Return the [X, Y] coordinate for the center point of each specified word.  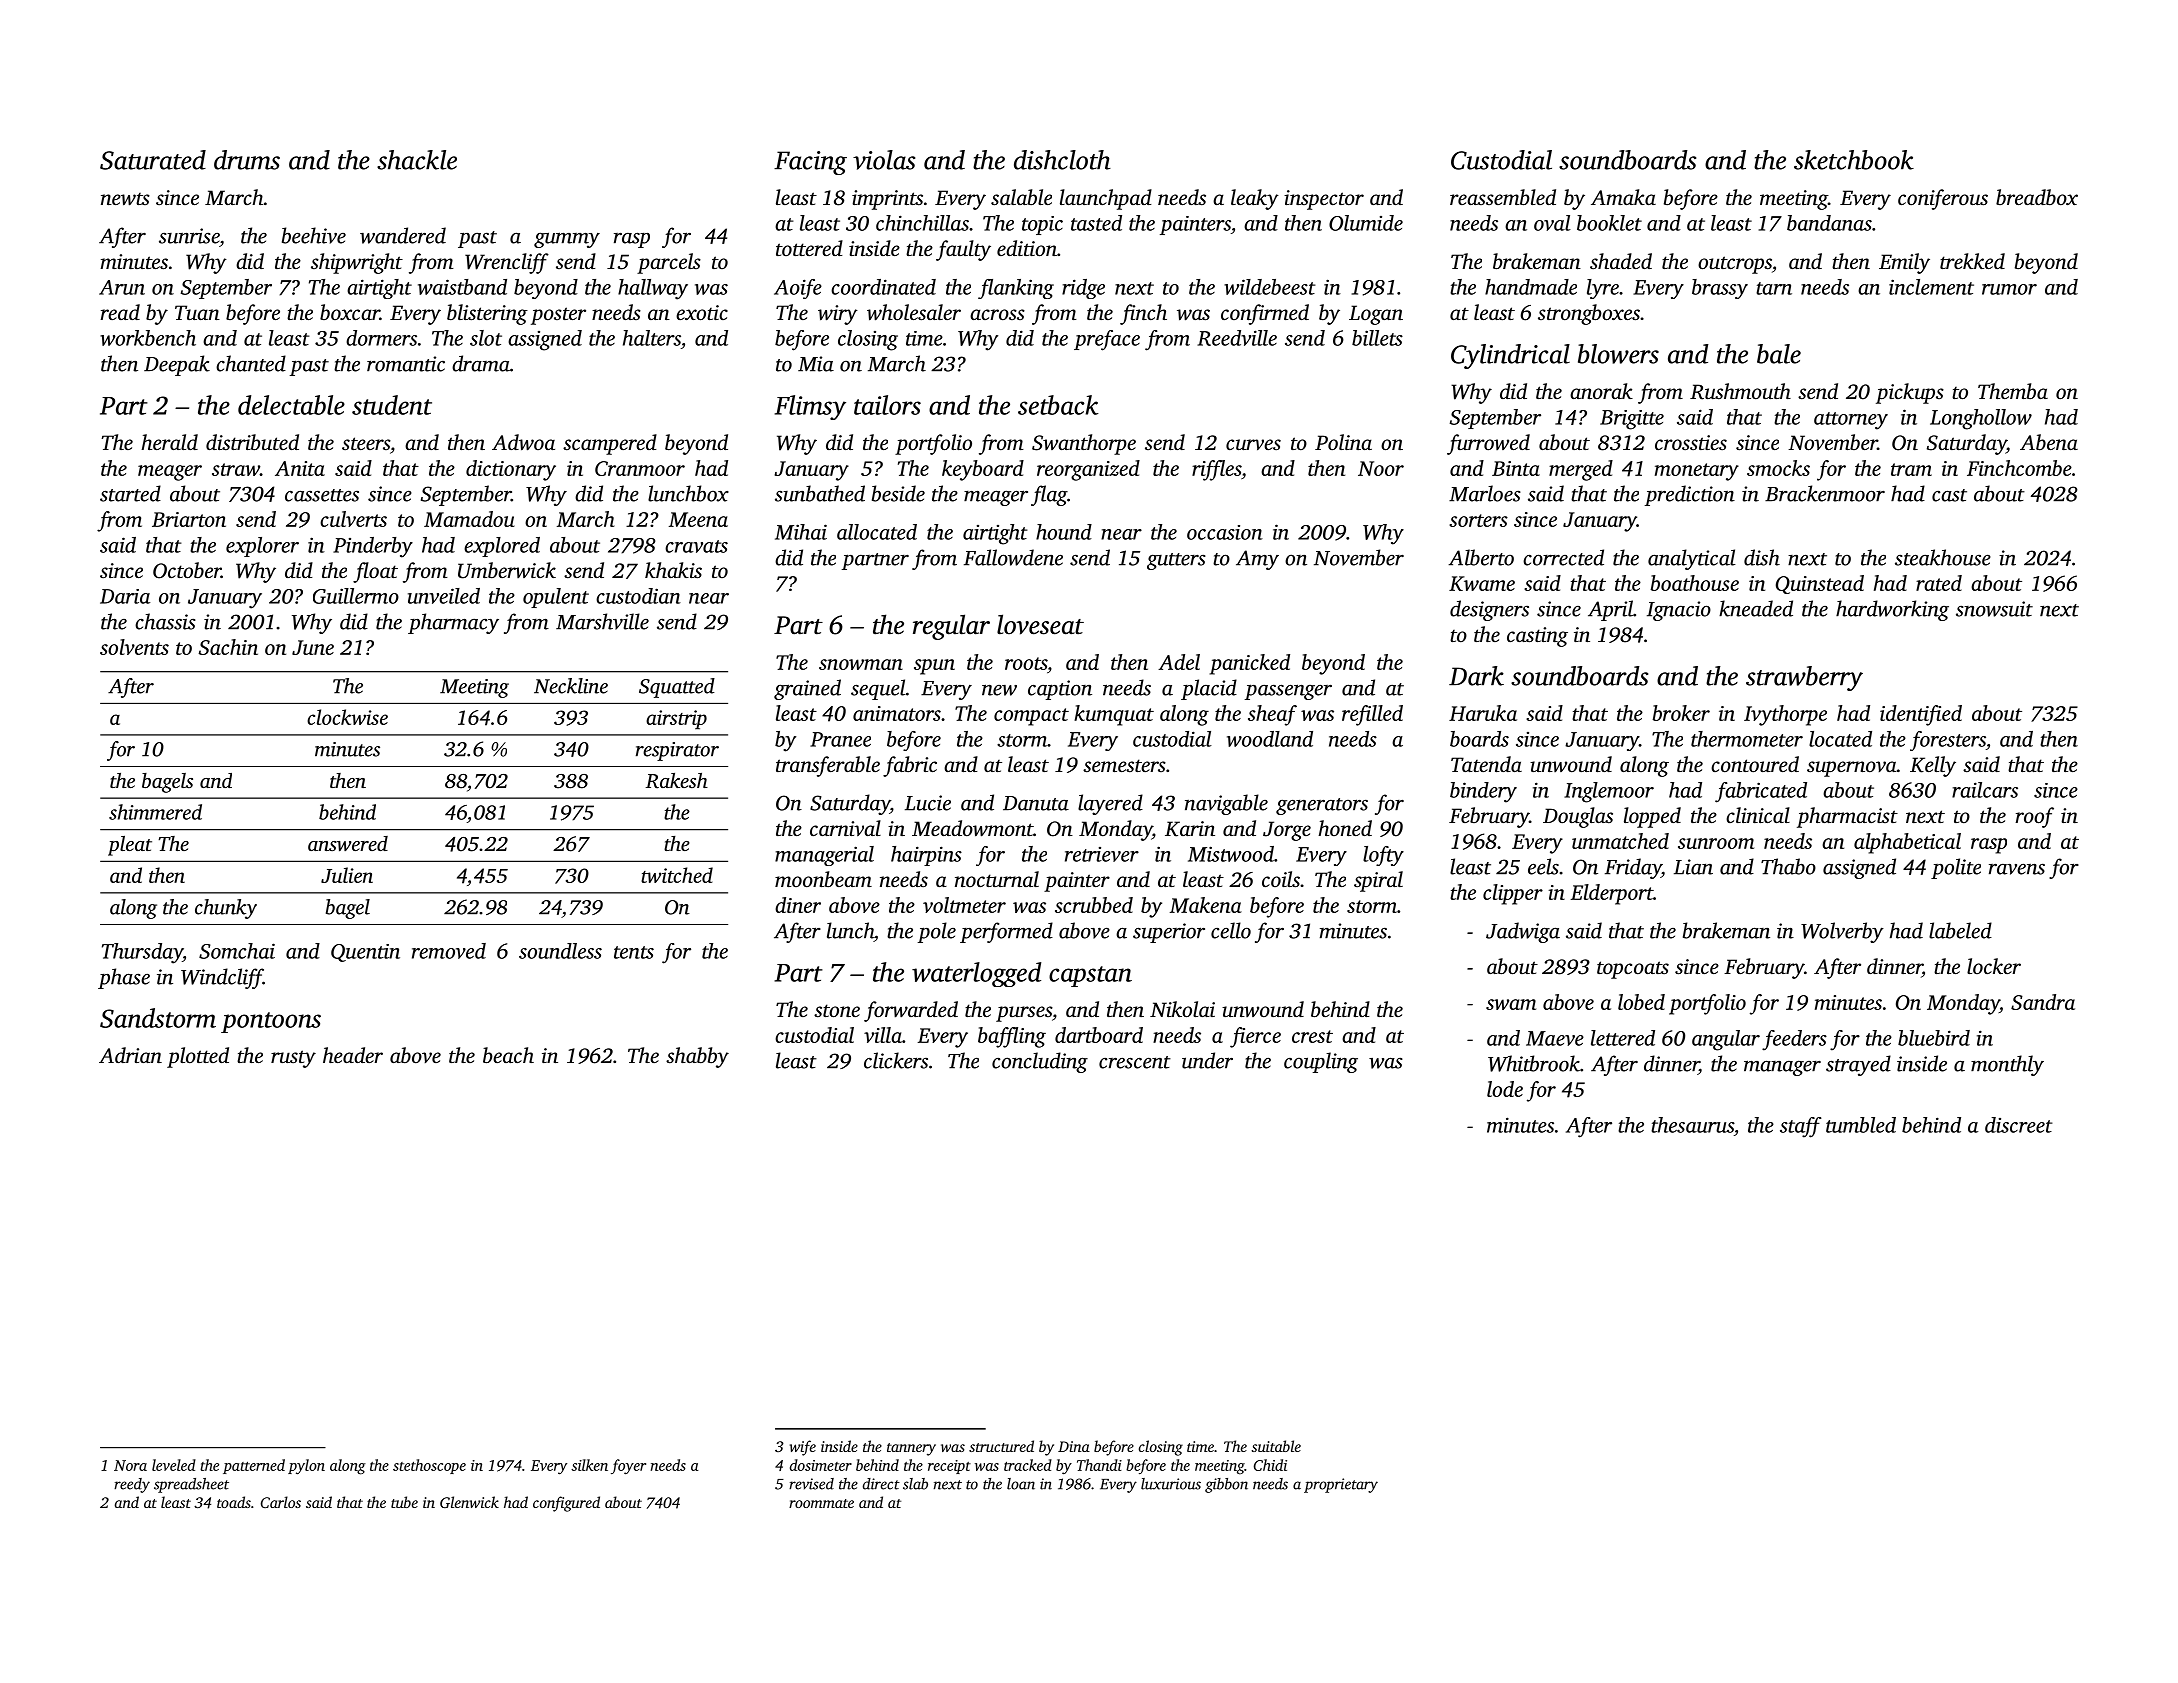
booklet [1609, 223]
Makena [1206, 905]
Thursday [142, 953]
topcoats [1633, 970]
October [187, 570]
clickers [896, 1060]
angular [1726, 1040]
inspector [1324, 200]
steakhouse [1943, 557]
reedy [132, 1485]
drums [247, 160]
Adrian [130, 1055]
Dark [1476, 676]
